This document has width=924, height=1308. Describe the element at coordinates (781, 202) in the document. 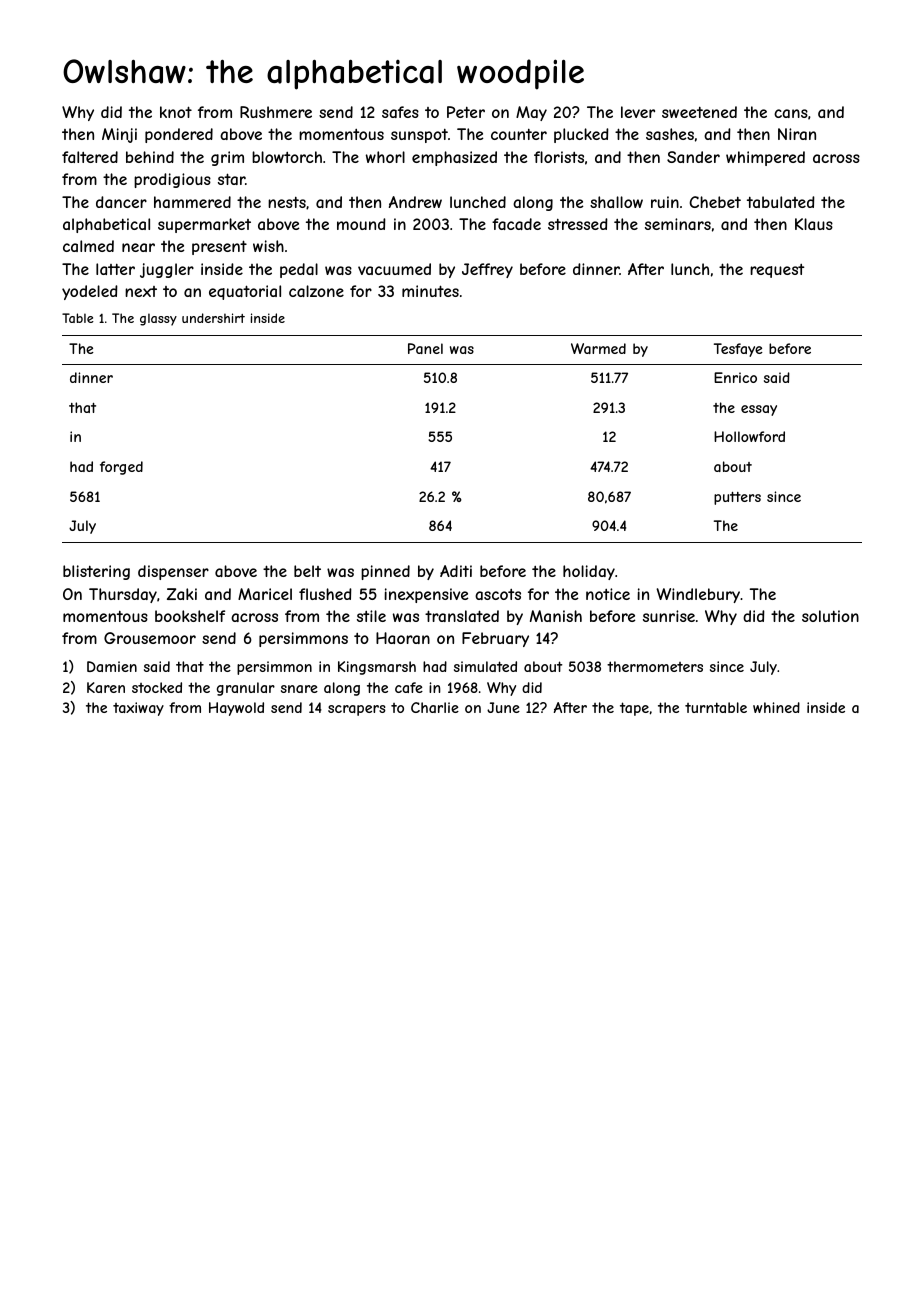

I see `tabulated` at that location.
